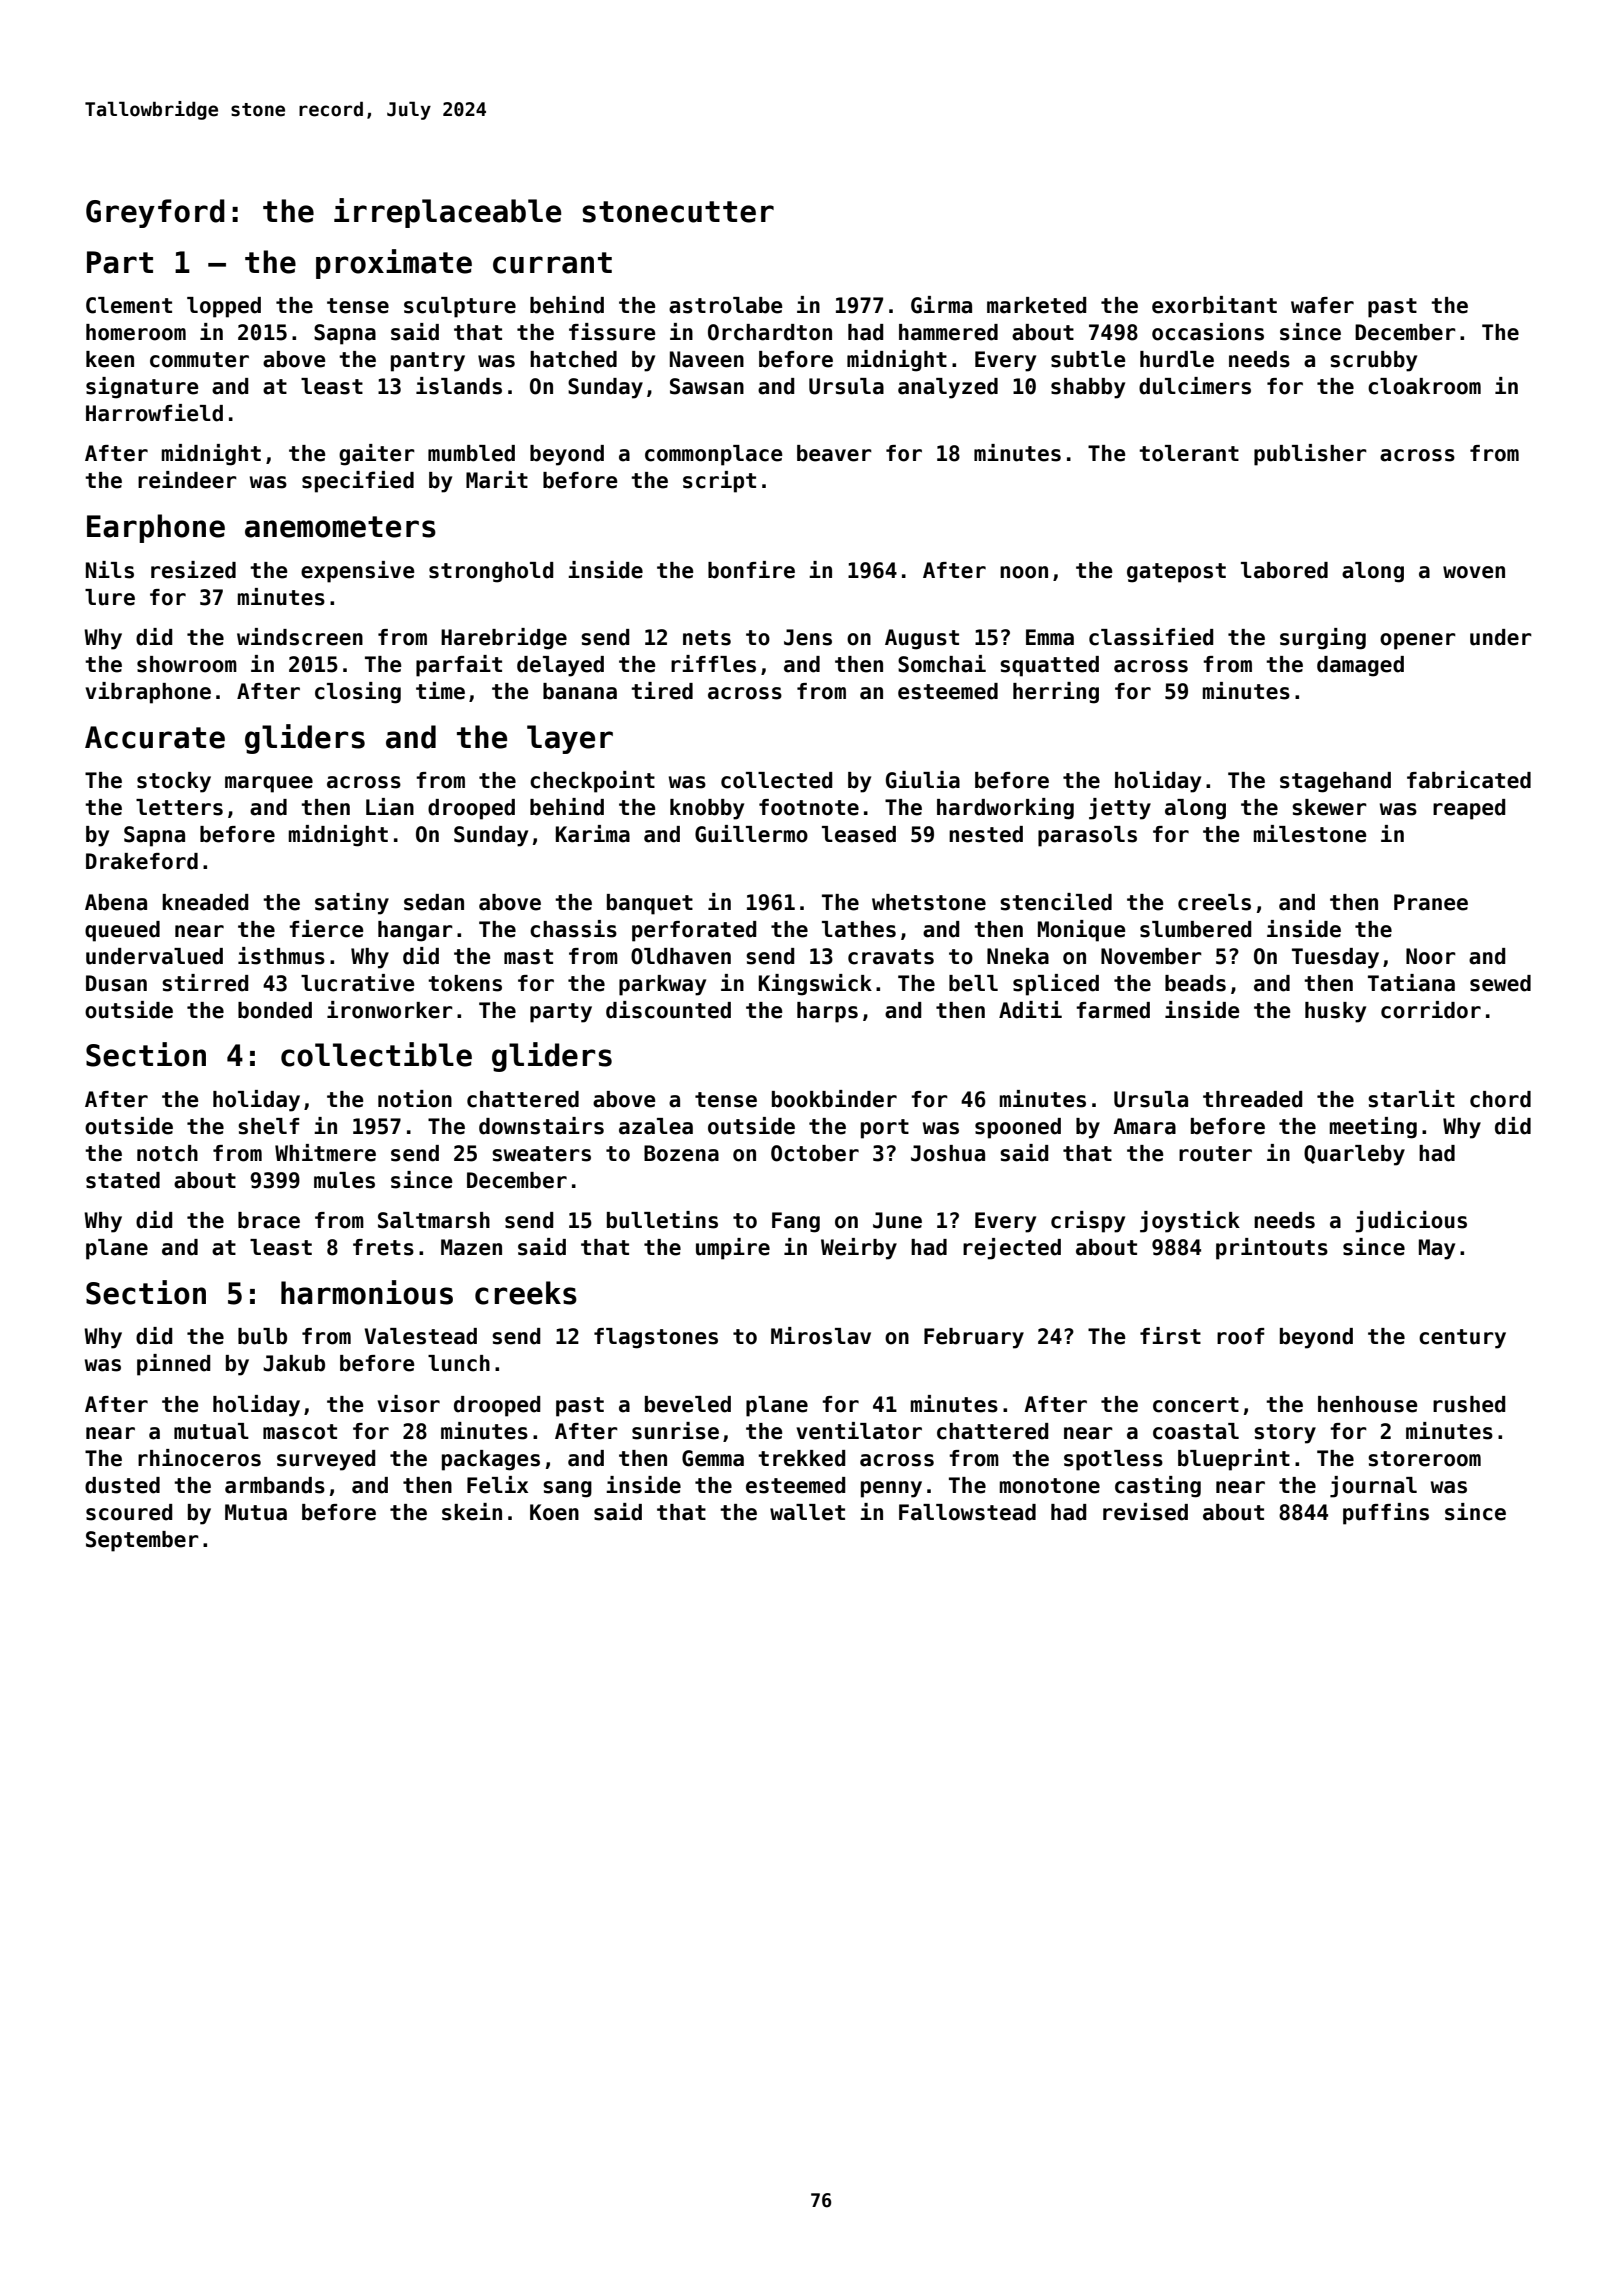 The height and width of the screenshot is (2292, 1620). Describe the element at coordinates (923, 780) in the screenshot. I see `Giulia` at that location.
